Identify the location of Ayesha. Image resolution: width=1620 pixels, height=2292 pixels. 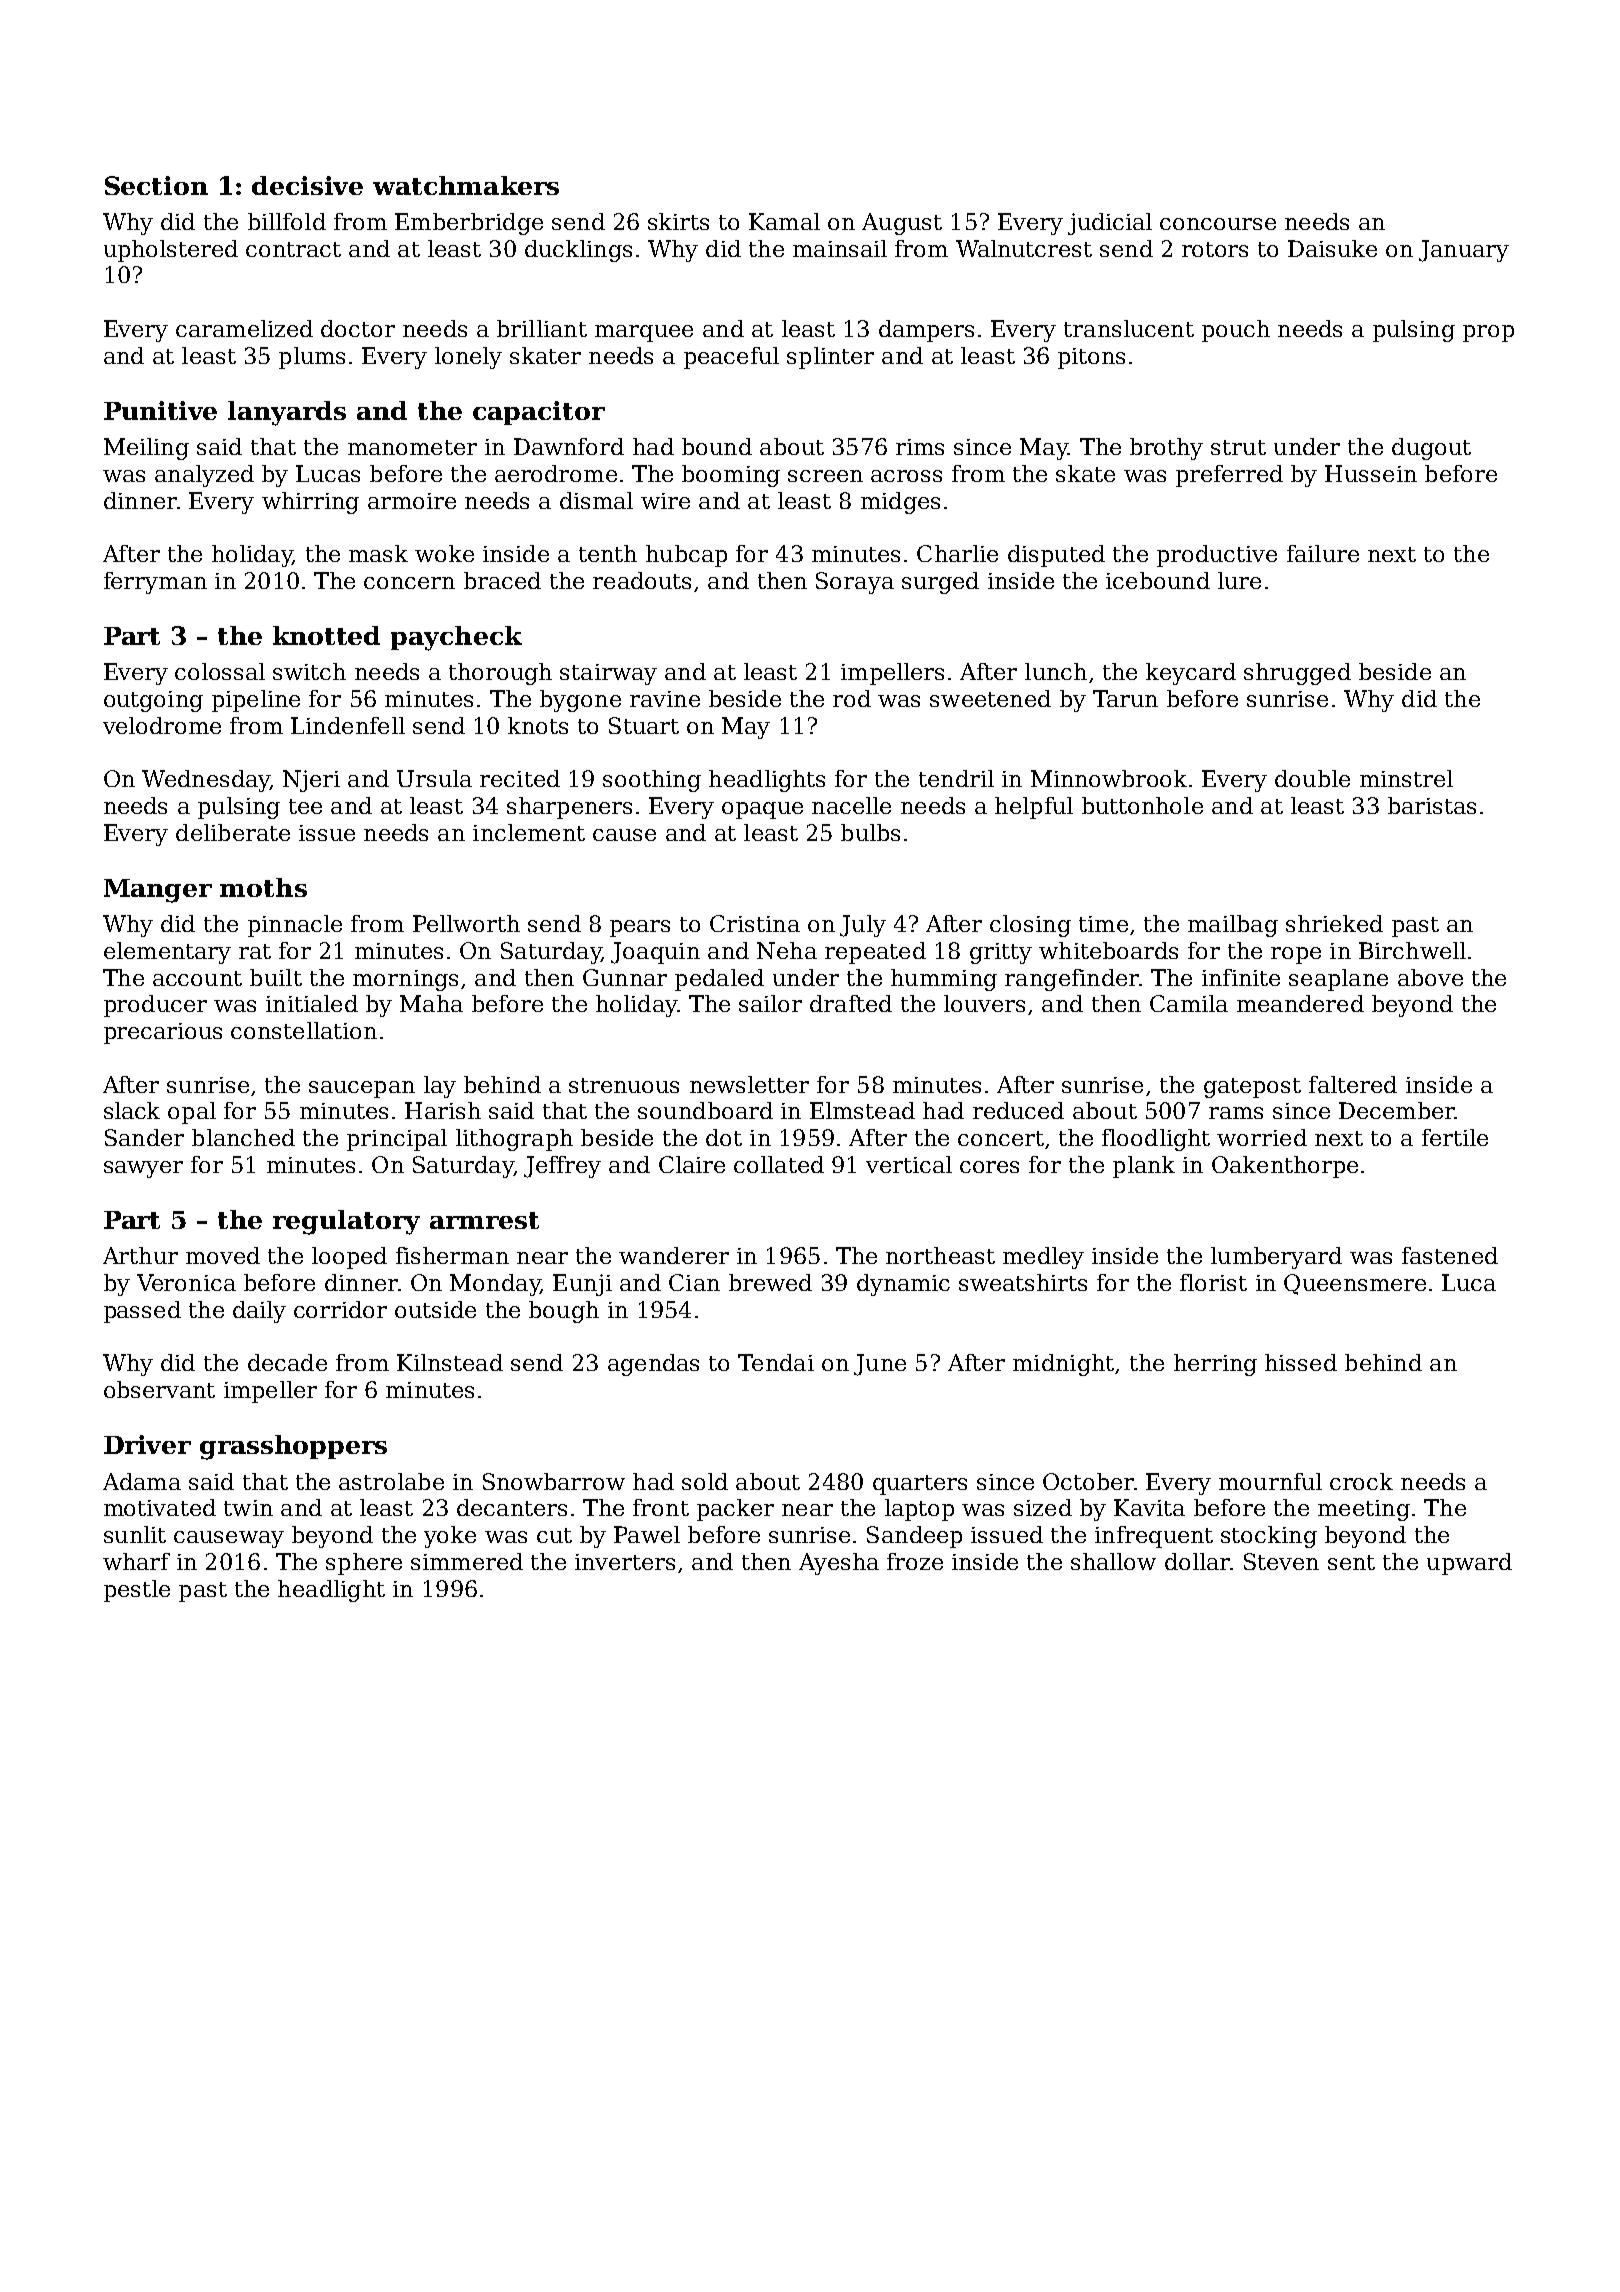
(839, 1564).
